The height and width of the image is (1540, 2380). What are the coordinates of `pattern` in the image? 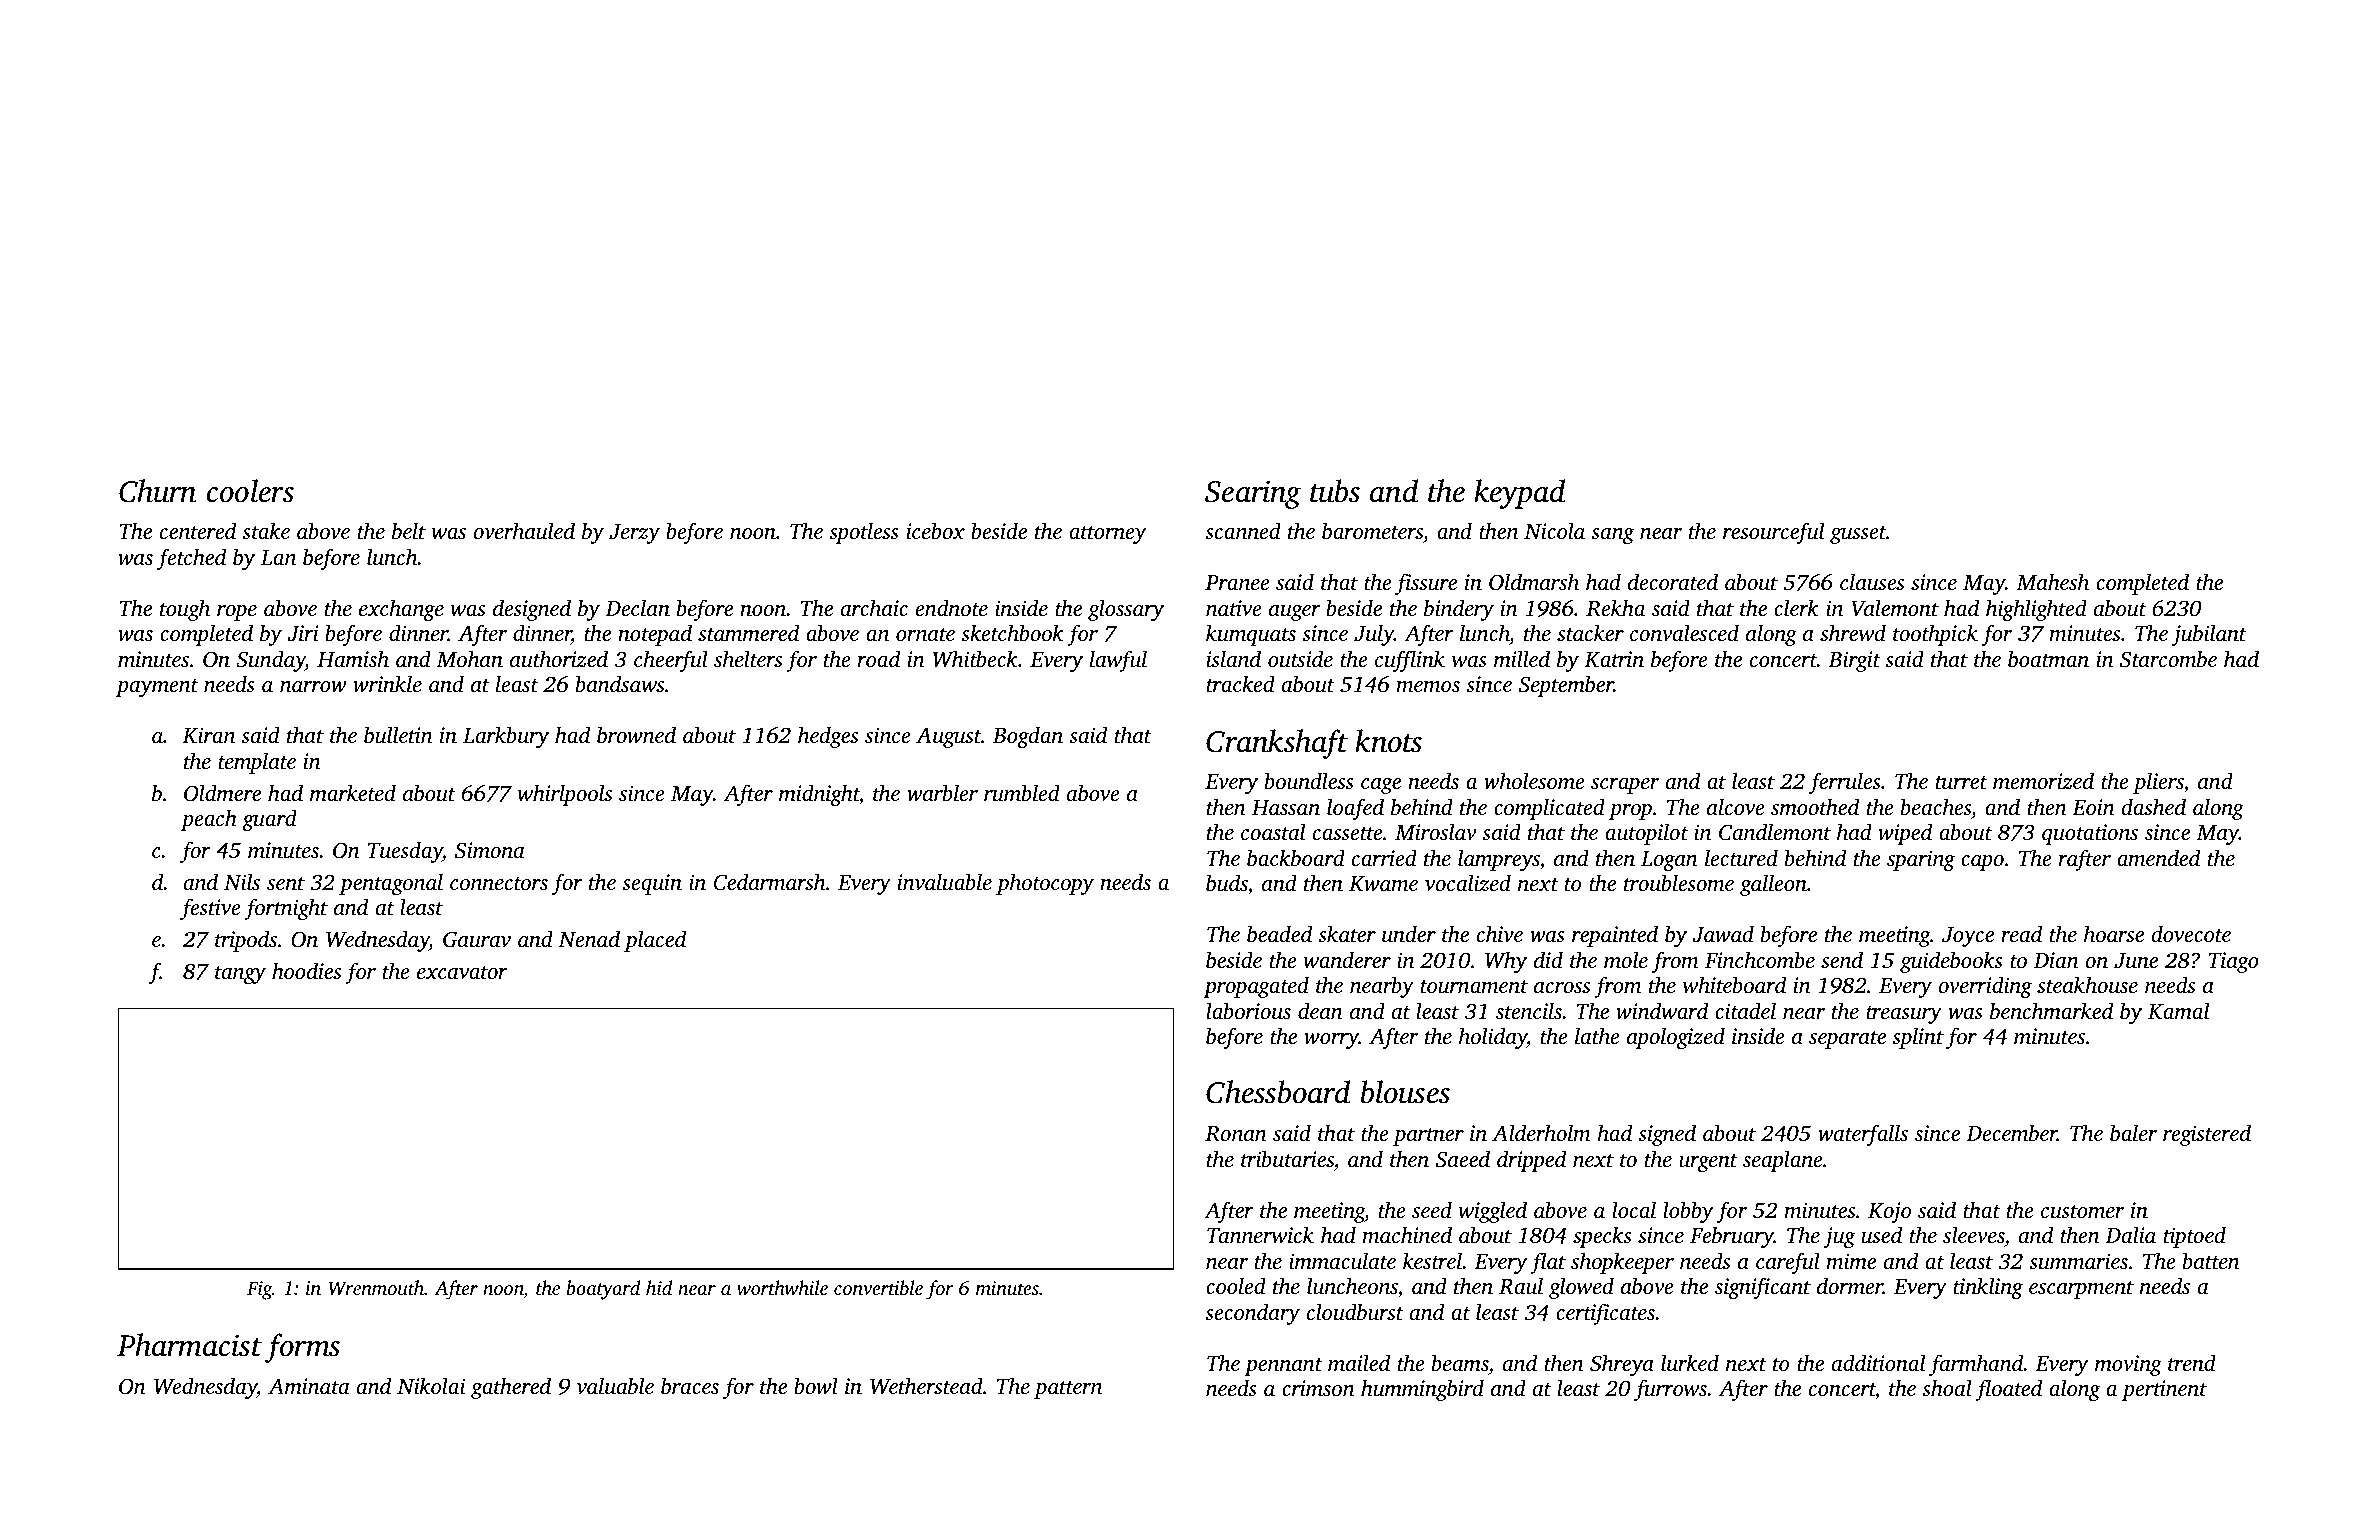 It's located at (1068, 1390).
